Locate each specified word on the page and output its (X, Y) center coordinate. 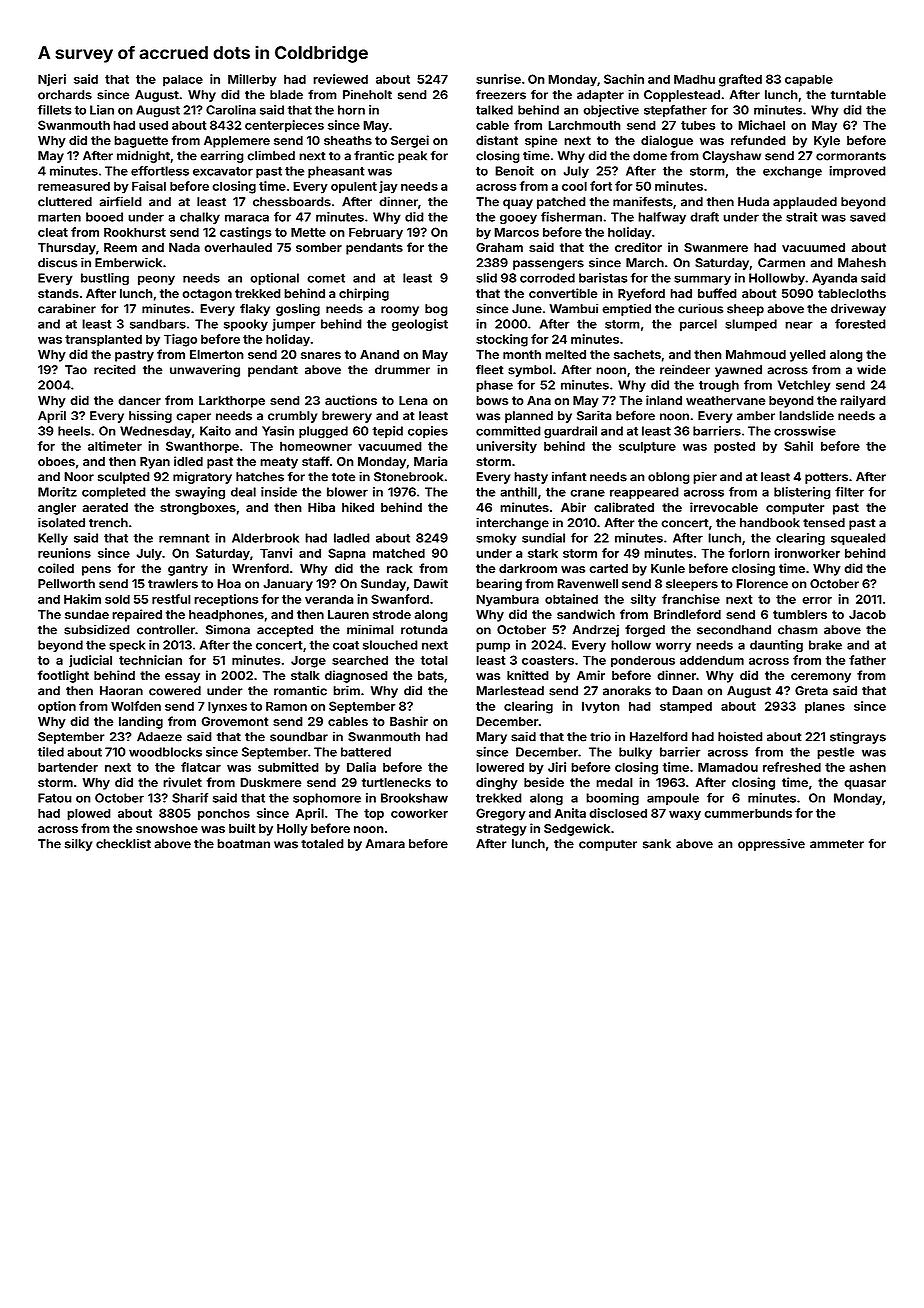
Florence (762, 584)
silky (78, 845)
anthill (518, 492)
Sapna (347, 554)
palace (183, 80)
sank (657, 844)
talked (494, 110)
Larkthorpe (232, 402)
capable (809, 80)
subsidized (97, 630)
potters (826, 478)
